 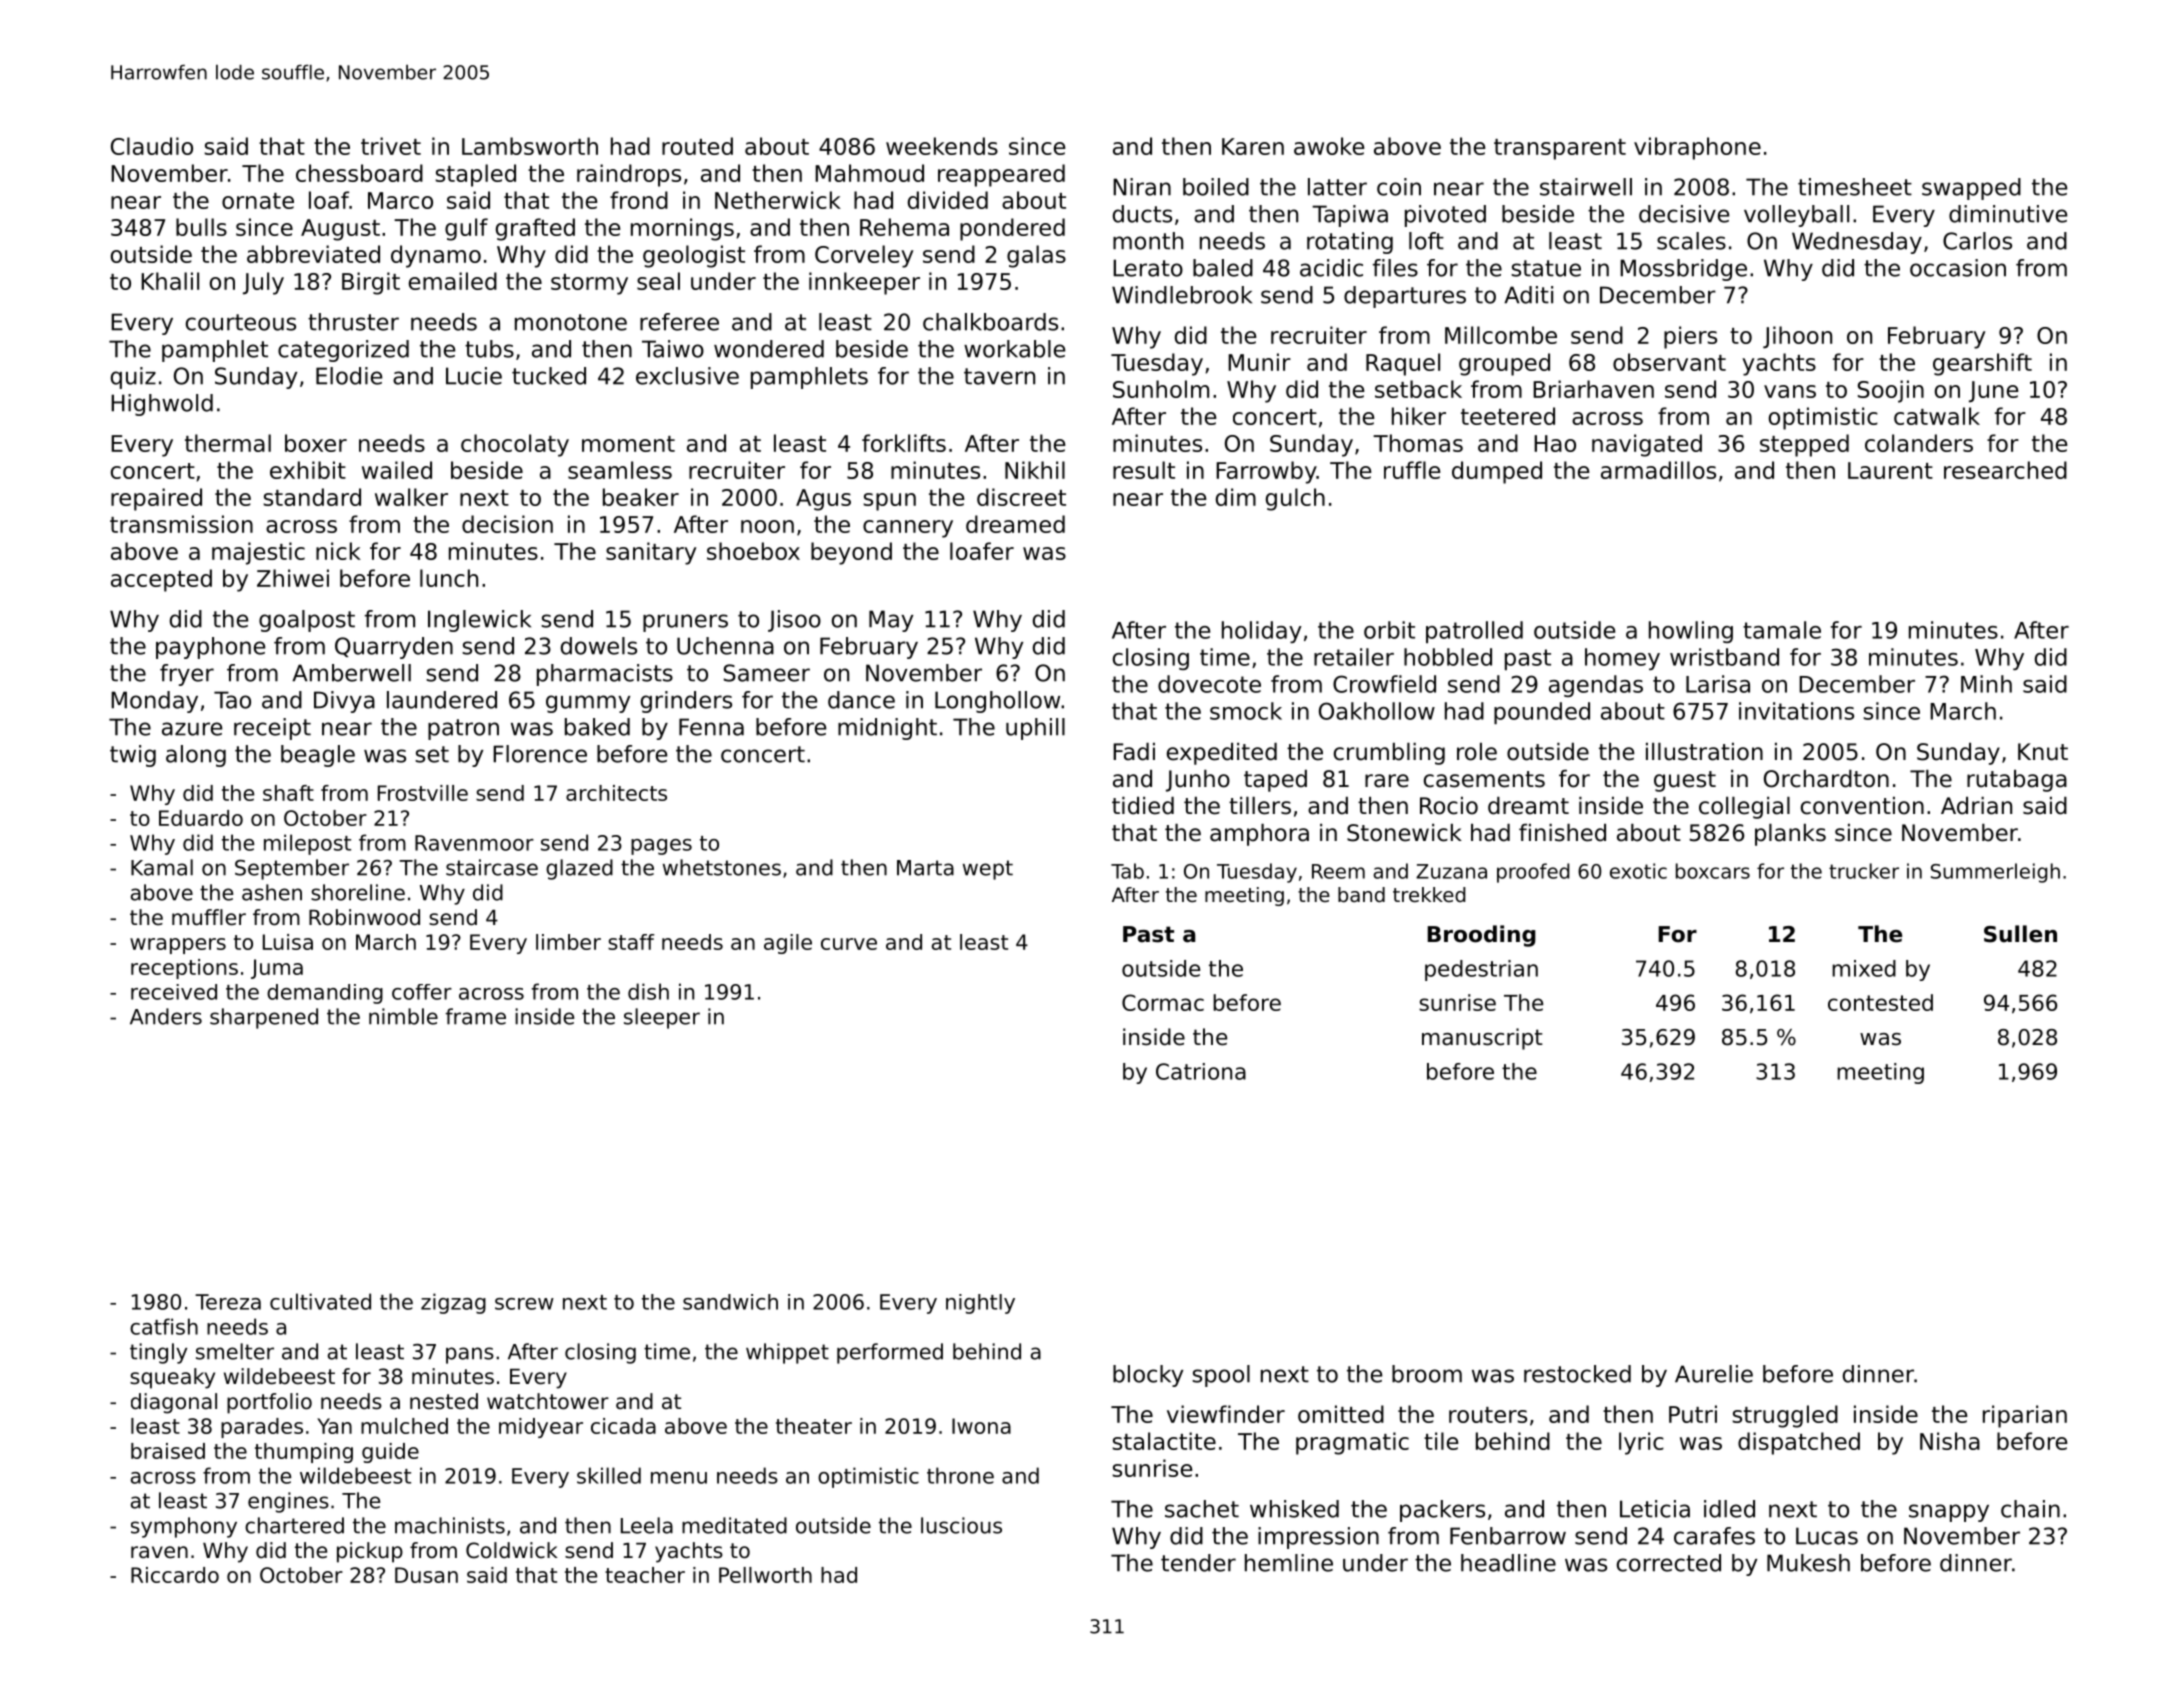 I want to click on seal, so click(x=658, y=281).
